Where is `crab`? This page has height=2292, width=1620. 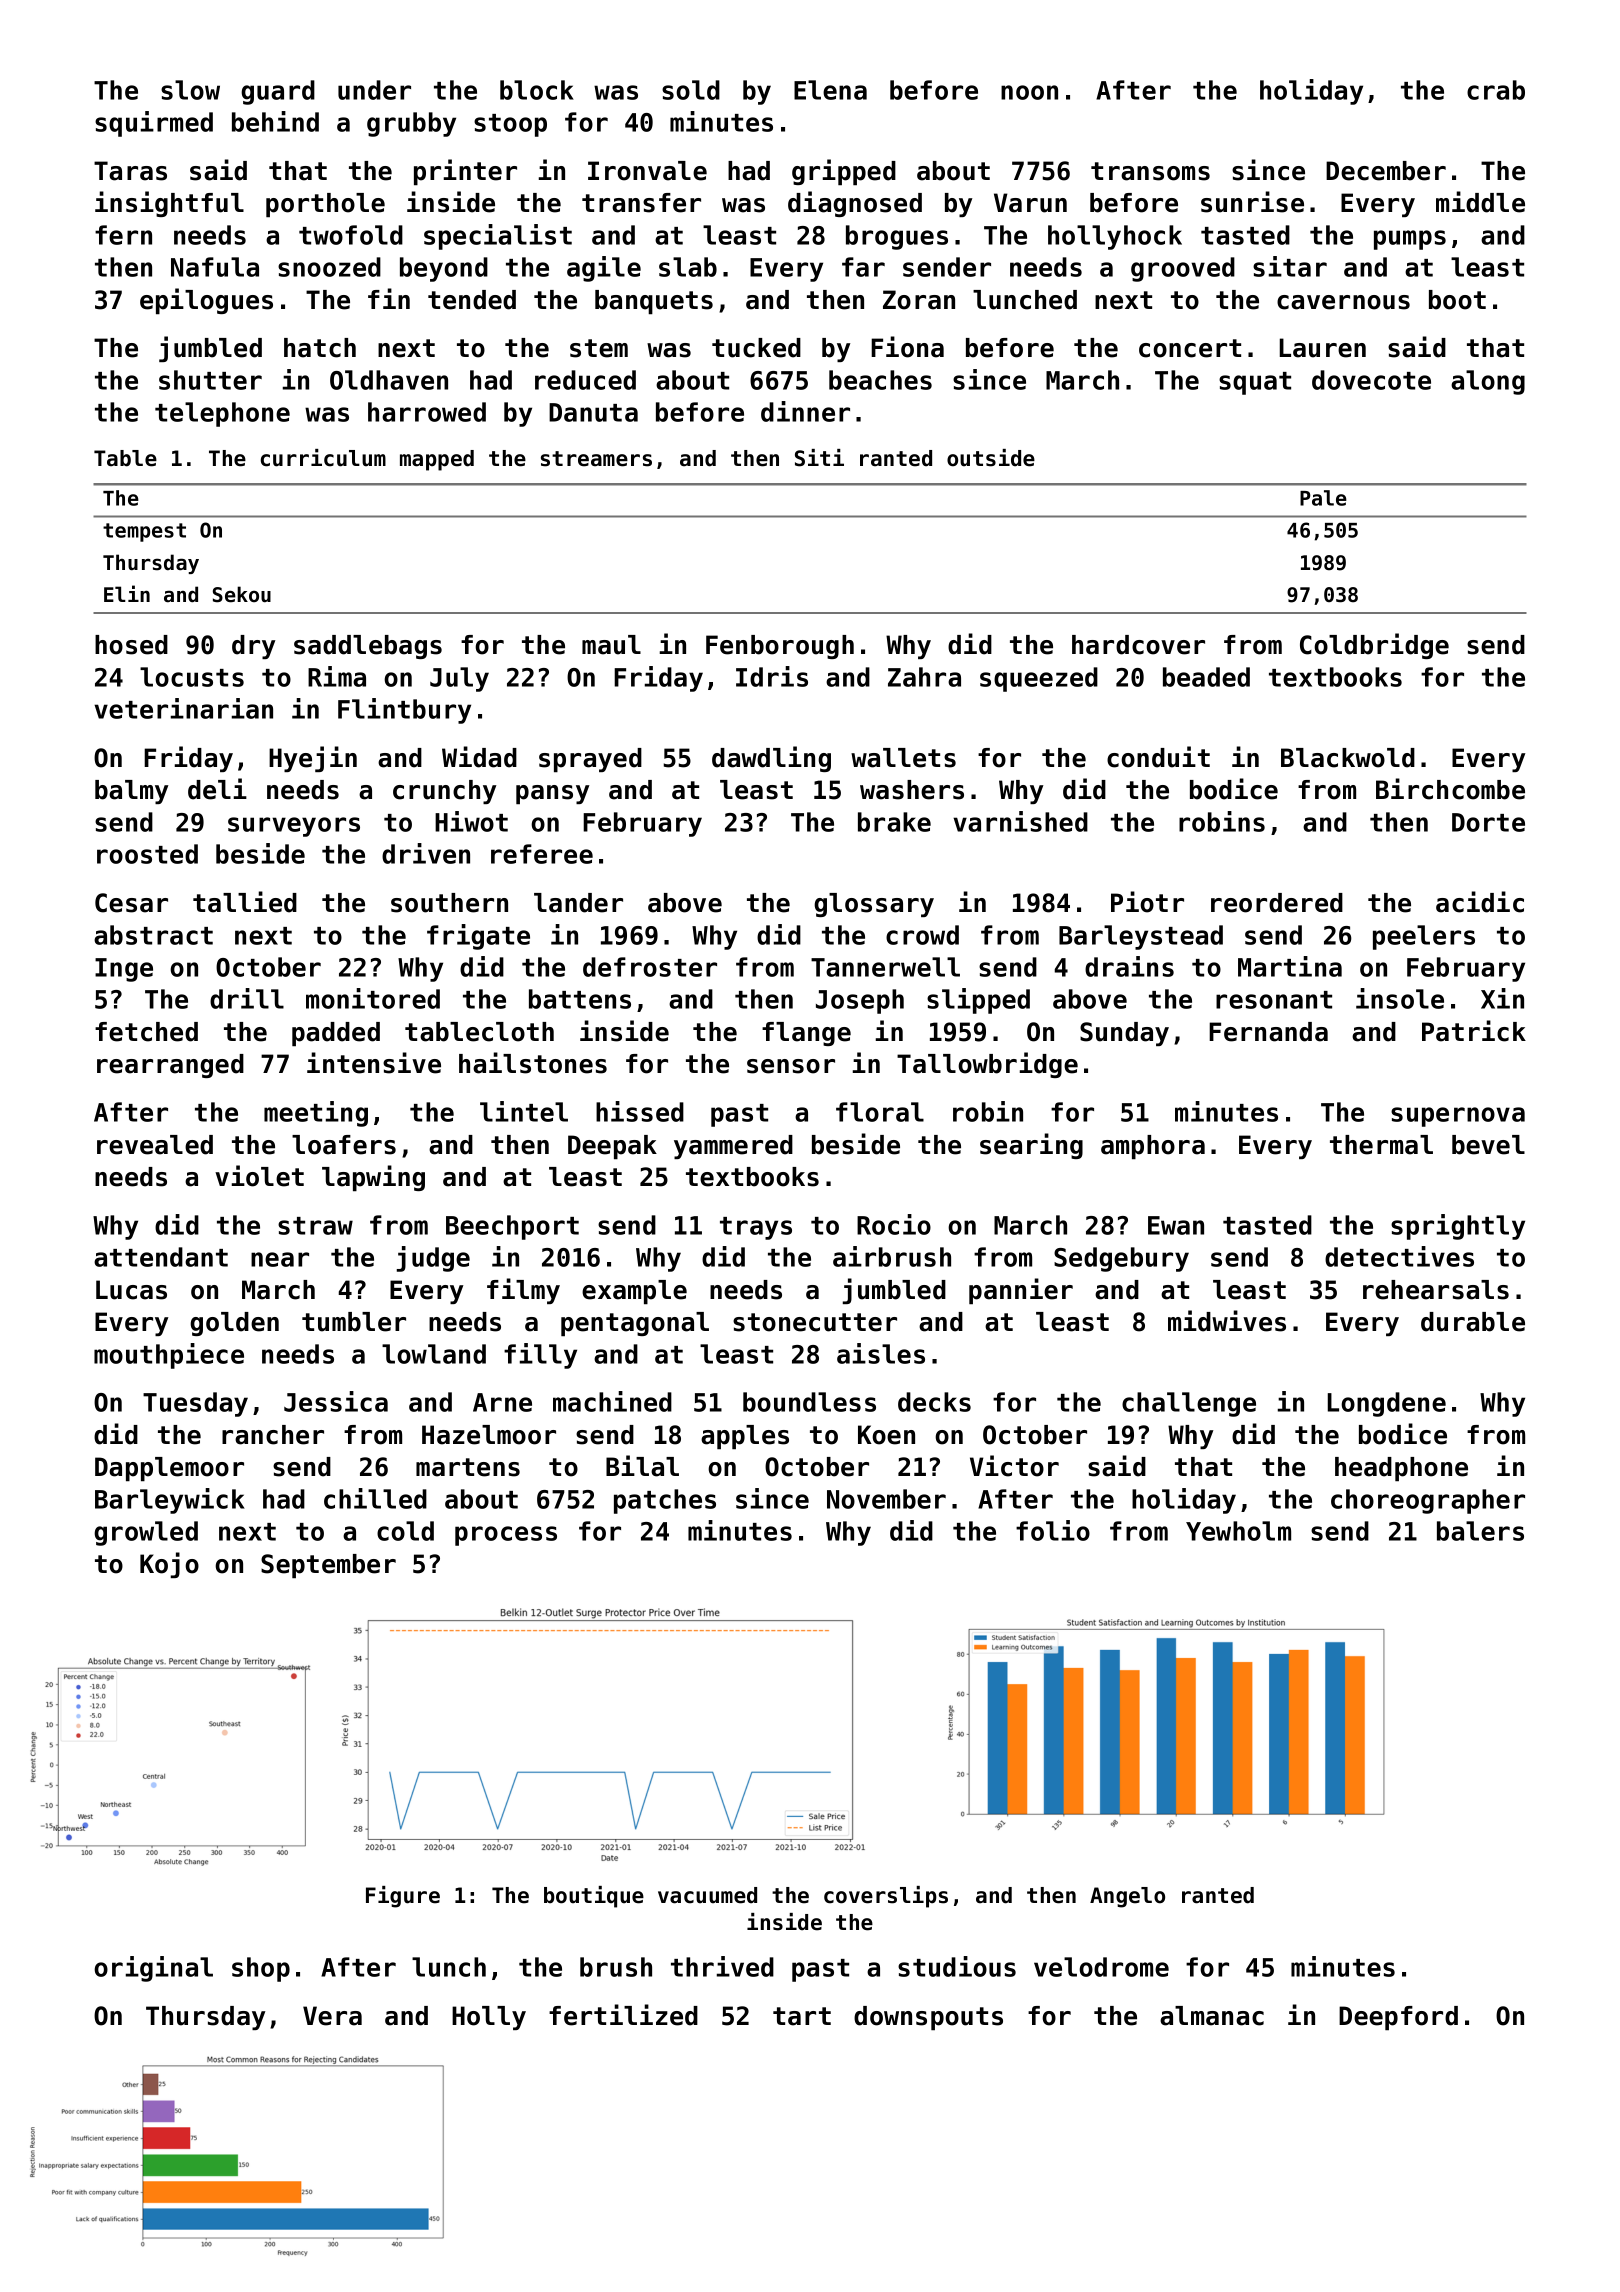 crab is located at coordinates (1496, 90).
